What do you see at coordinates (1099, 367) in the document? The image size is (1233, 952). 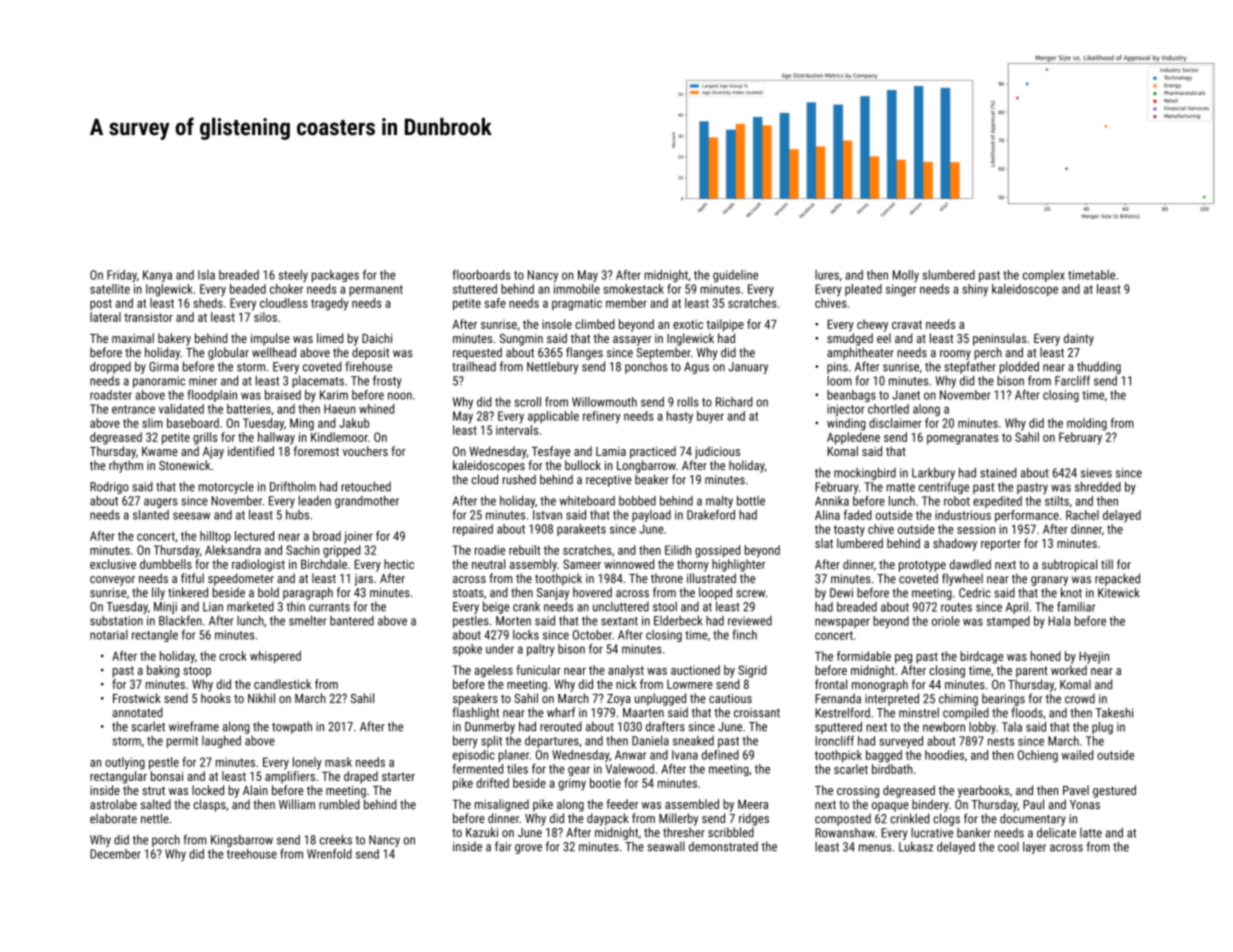 I see `thudding` at bounding box center [1099, 367].
